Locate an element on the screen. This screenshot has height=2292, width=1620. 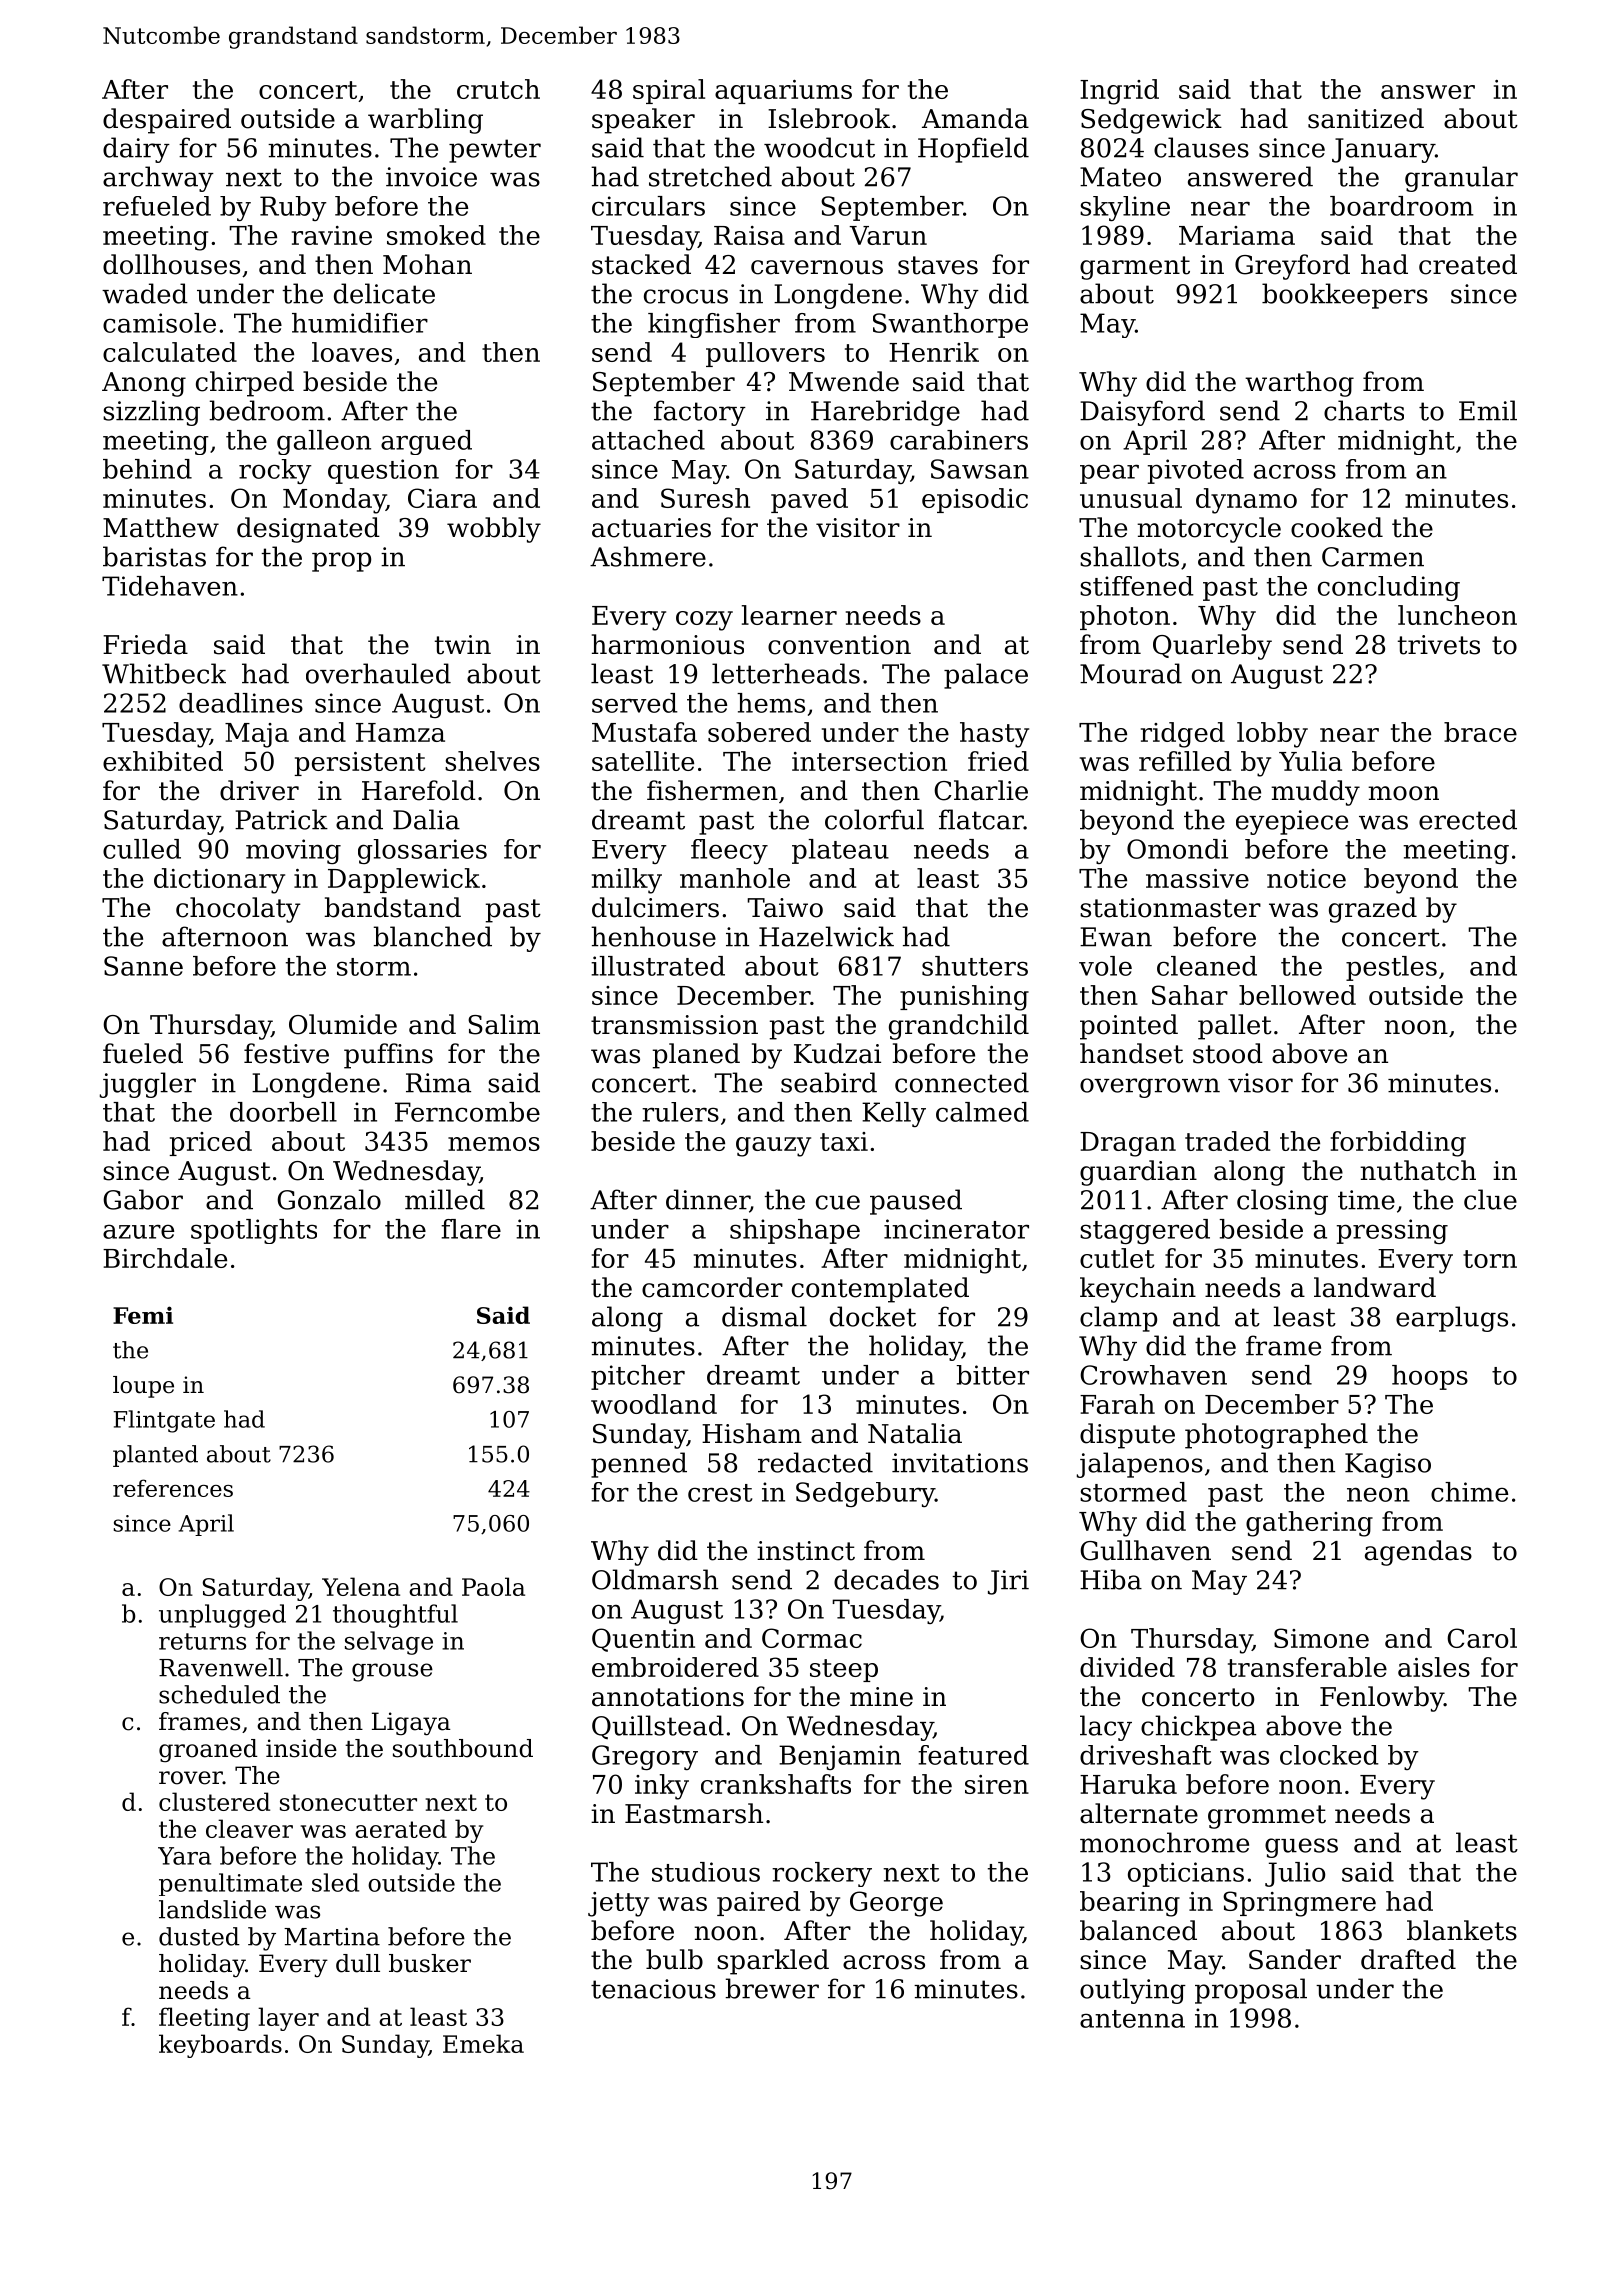
clue is located at coordinates (1490, 1199).
